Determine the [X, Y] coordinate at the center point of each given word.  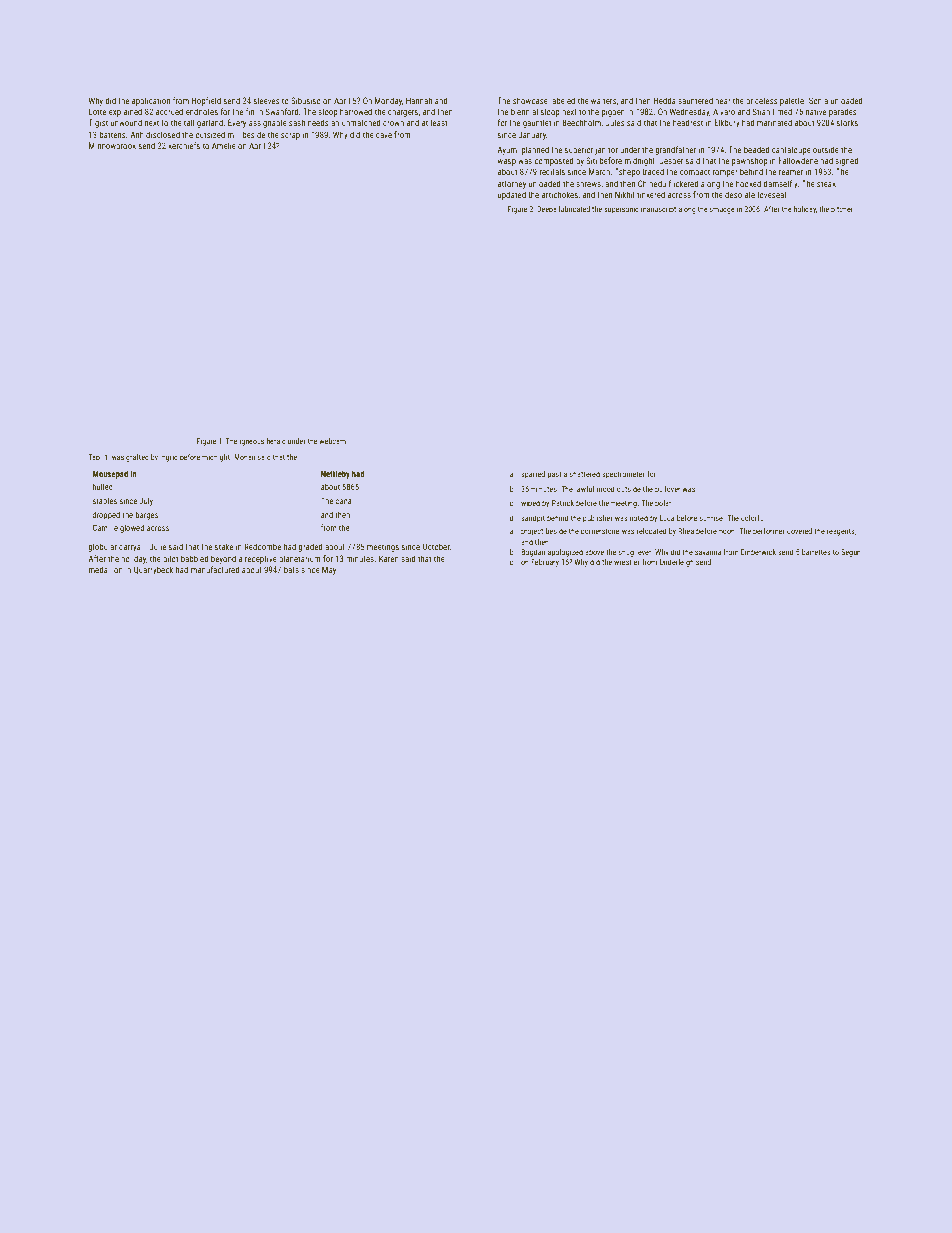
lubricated [574, 209]
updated [512, 195]
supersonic [621, 210]
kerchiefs [184, 145]
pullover [667, 490]
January [532, 135]
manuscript [658, 210]
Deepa [547, 210]
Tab [94, 457]
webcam [332, 441]
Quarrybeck [153, 570]
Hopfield [206, 101]
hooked [748, 183]
